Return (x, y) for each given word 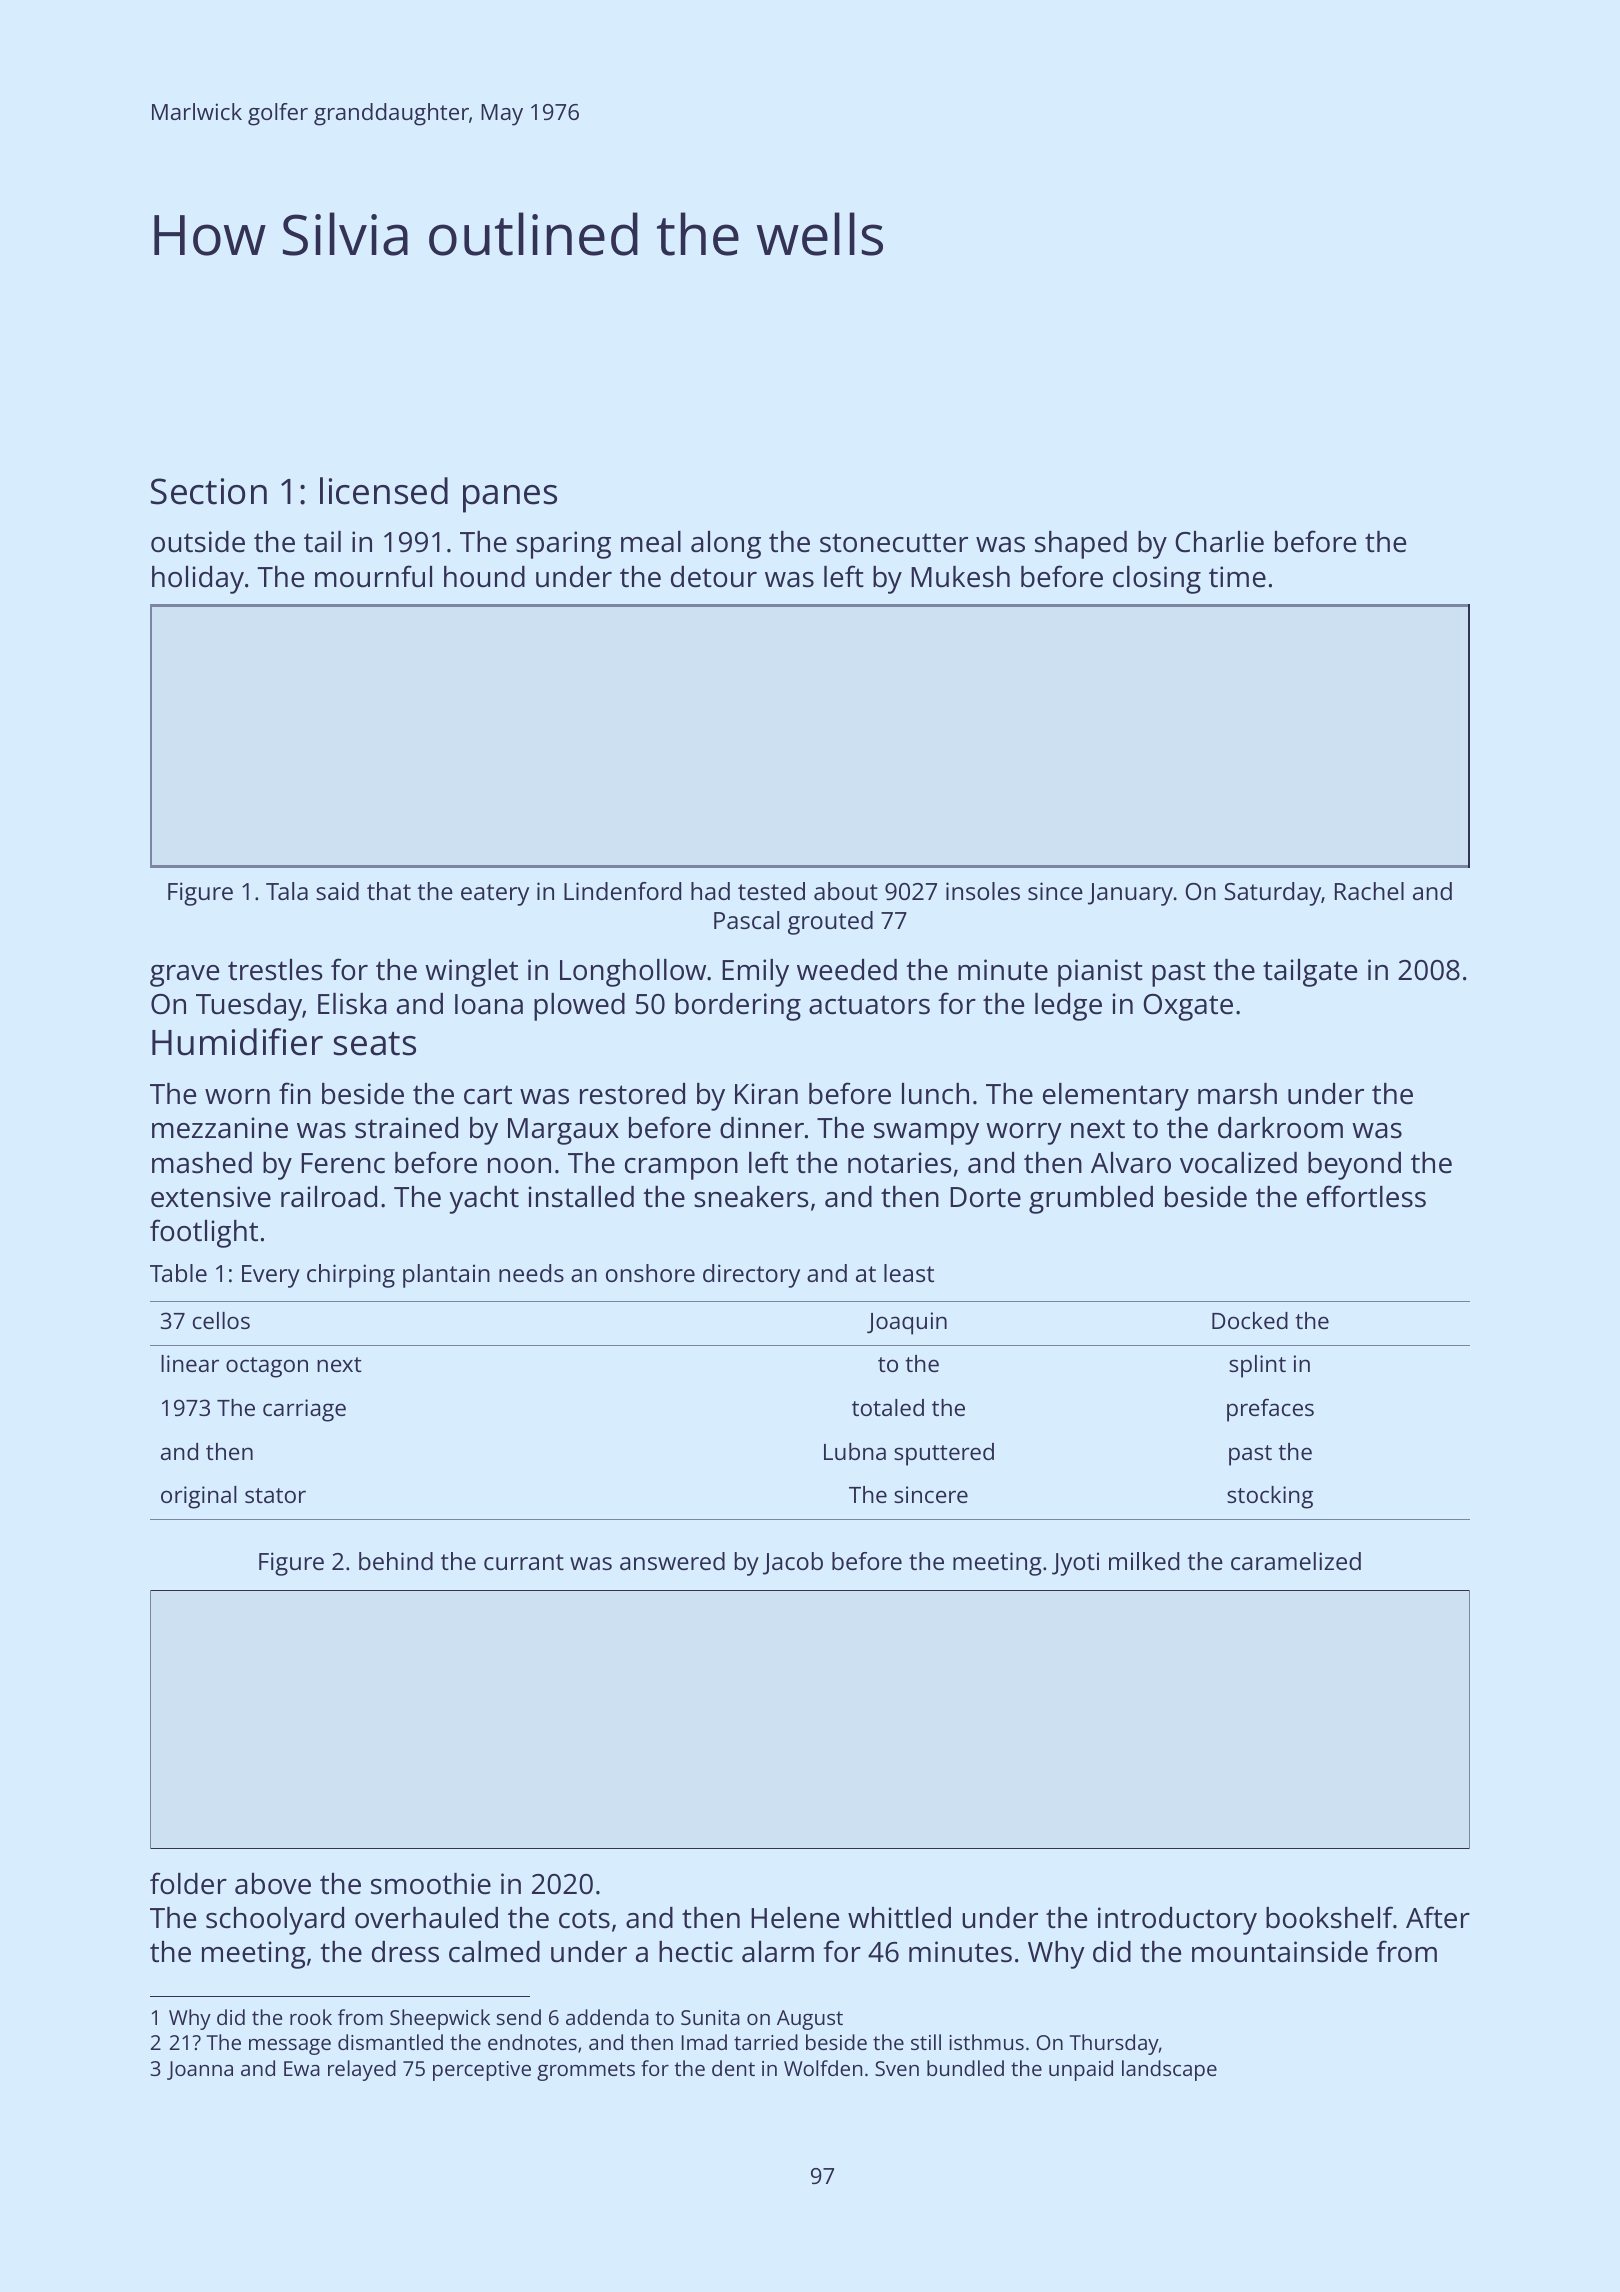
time (1237, 577)
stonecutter (894, 543)
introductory (1177, 1921)
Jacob (793, 1563)
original (199, 1497)
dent (733, 2068)
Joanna (200, 2070)
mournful (373, 576)
